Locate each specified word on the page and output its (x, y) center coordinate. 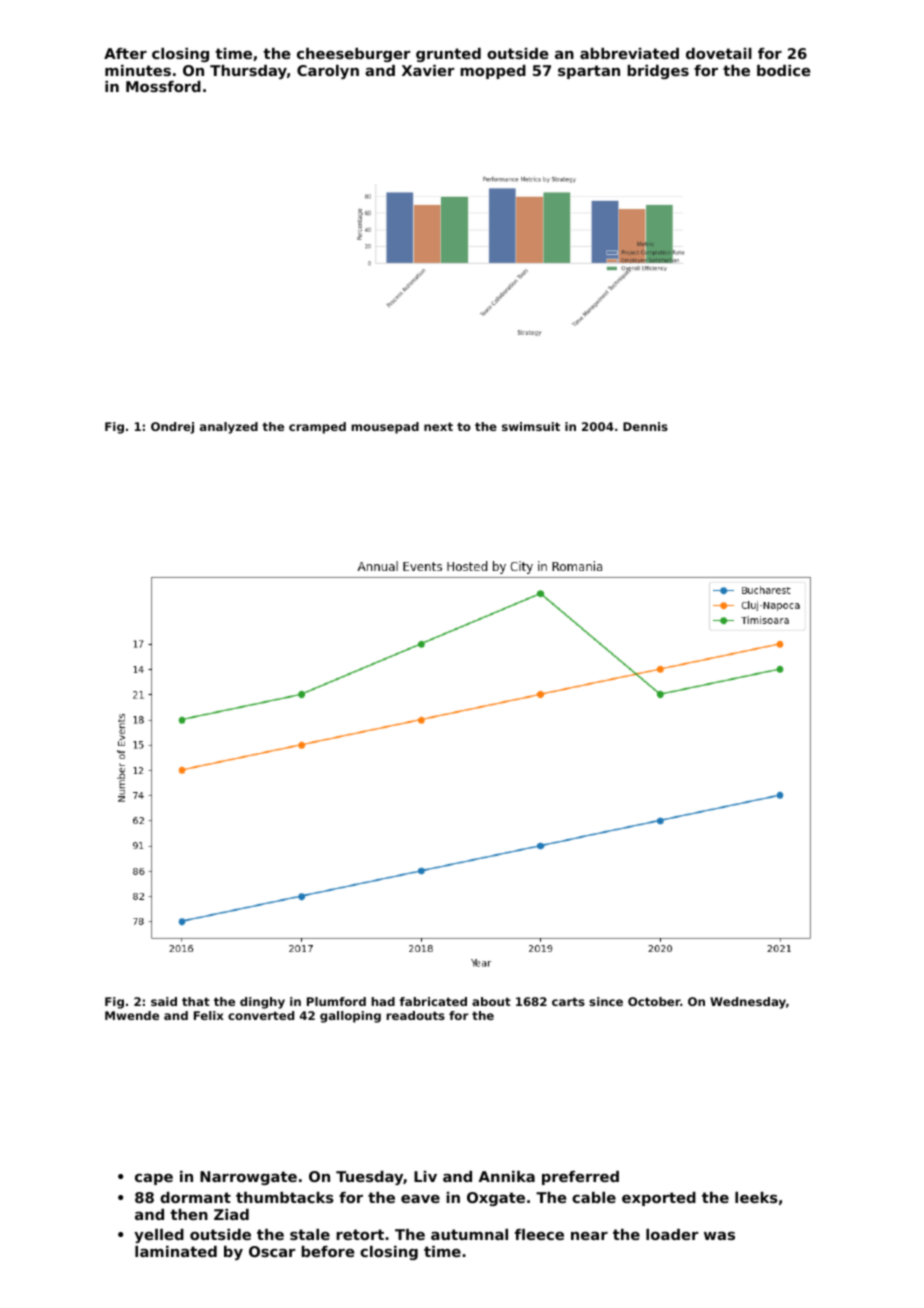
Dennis (645, 426)
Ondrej (172, 428)
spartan (589, 72)
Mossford (163, 86)
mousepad (385, 428)
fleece (539, 1234)
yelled (159, 1236)
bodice (784, 70)
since (606, 1001)
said (164, 1001)
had (383, 1001)
